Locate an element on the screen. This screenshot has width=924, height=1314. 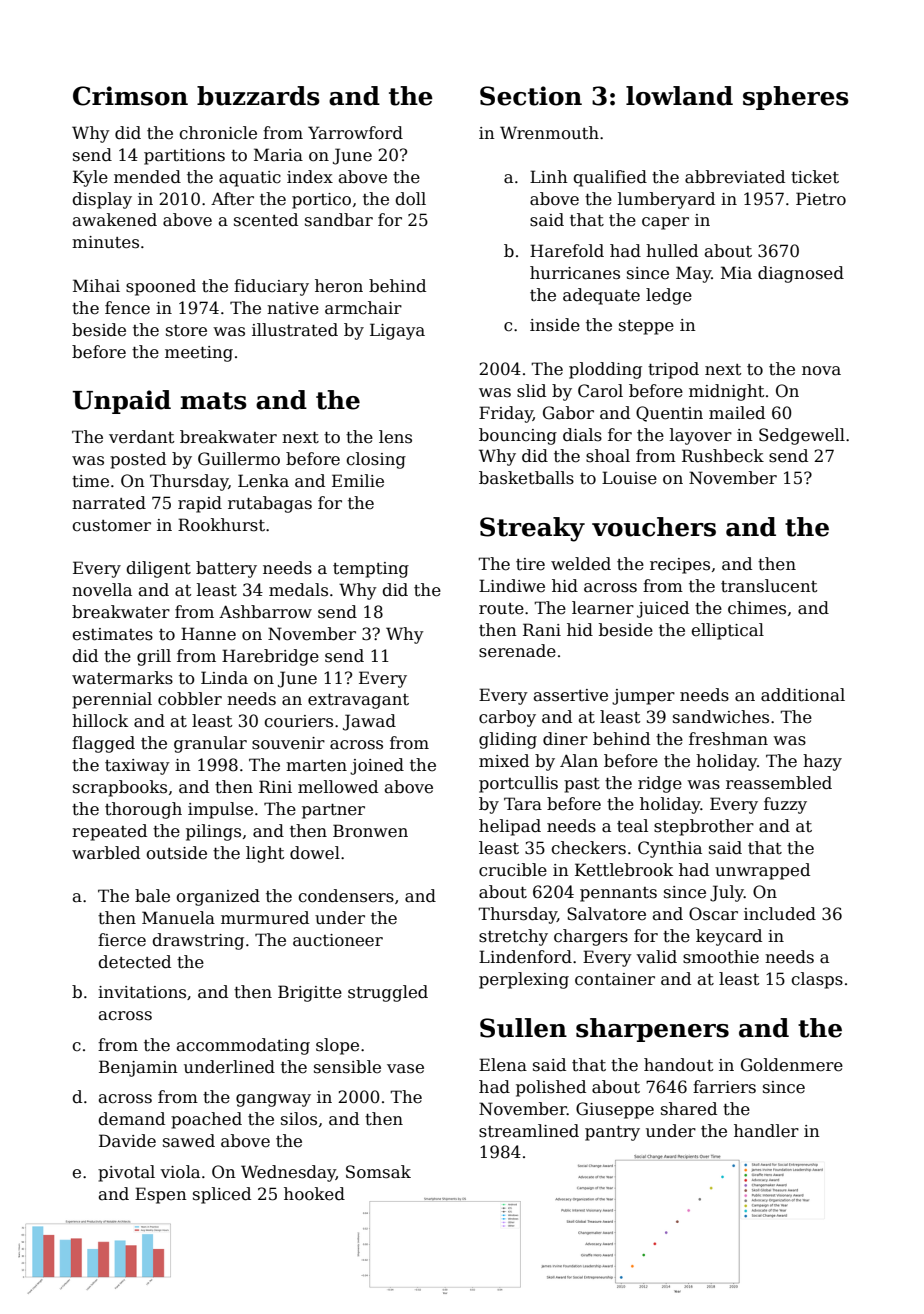
chronicle is located at coordinates (218, 133).
